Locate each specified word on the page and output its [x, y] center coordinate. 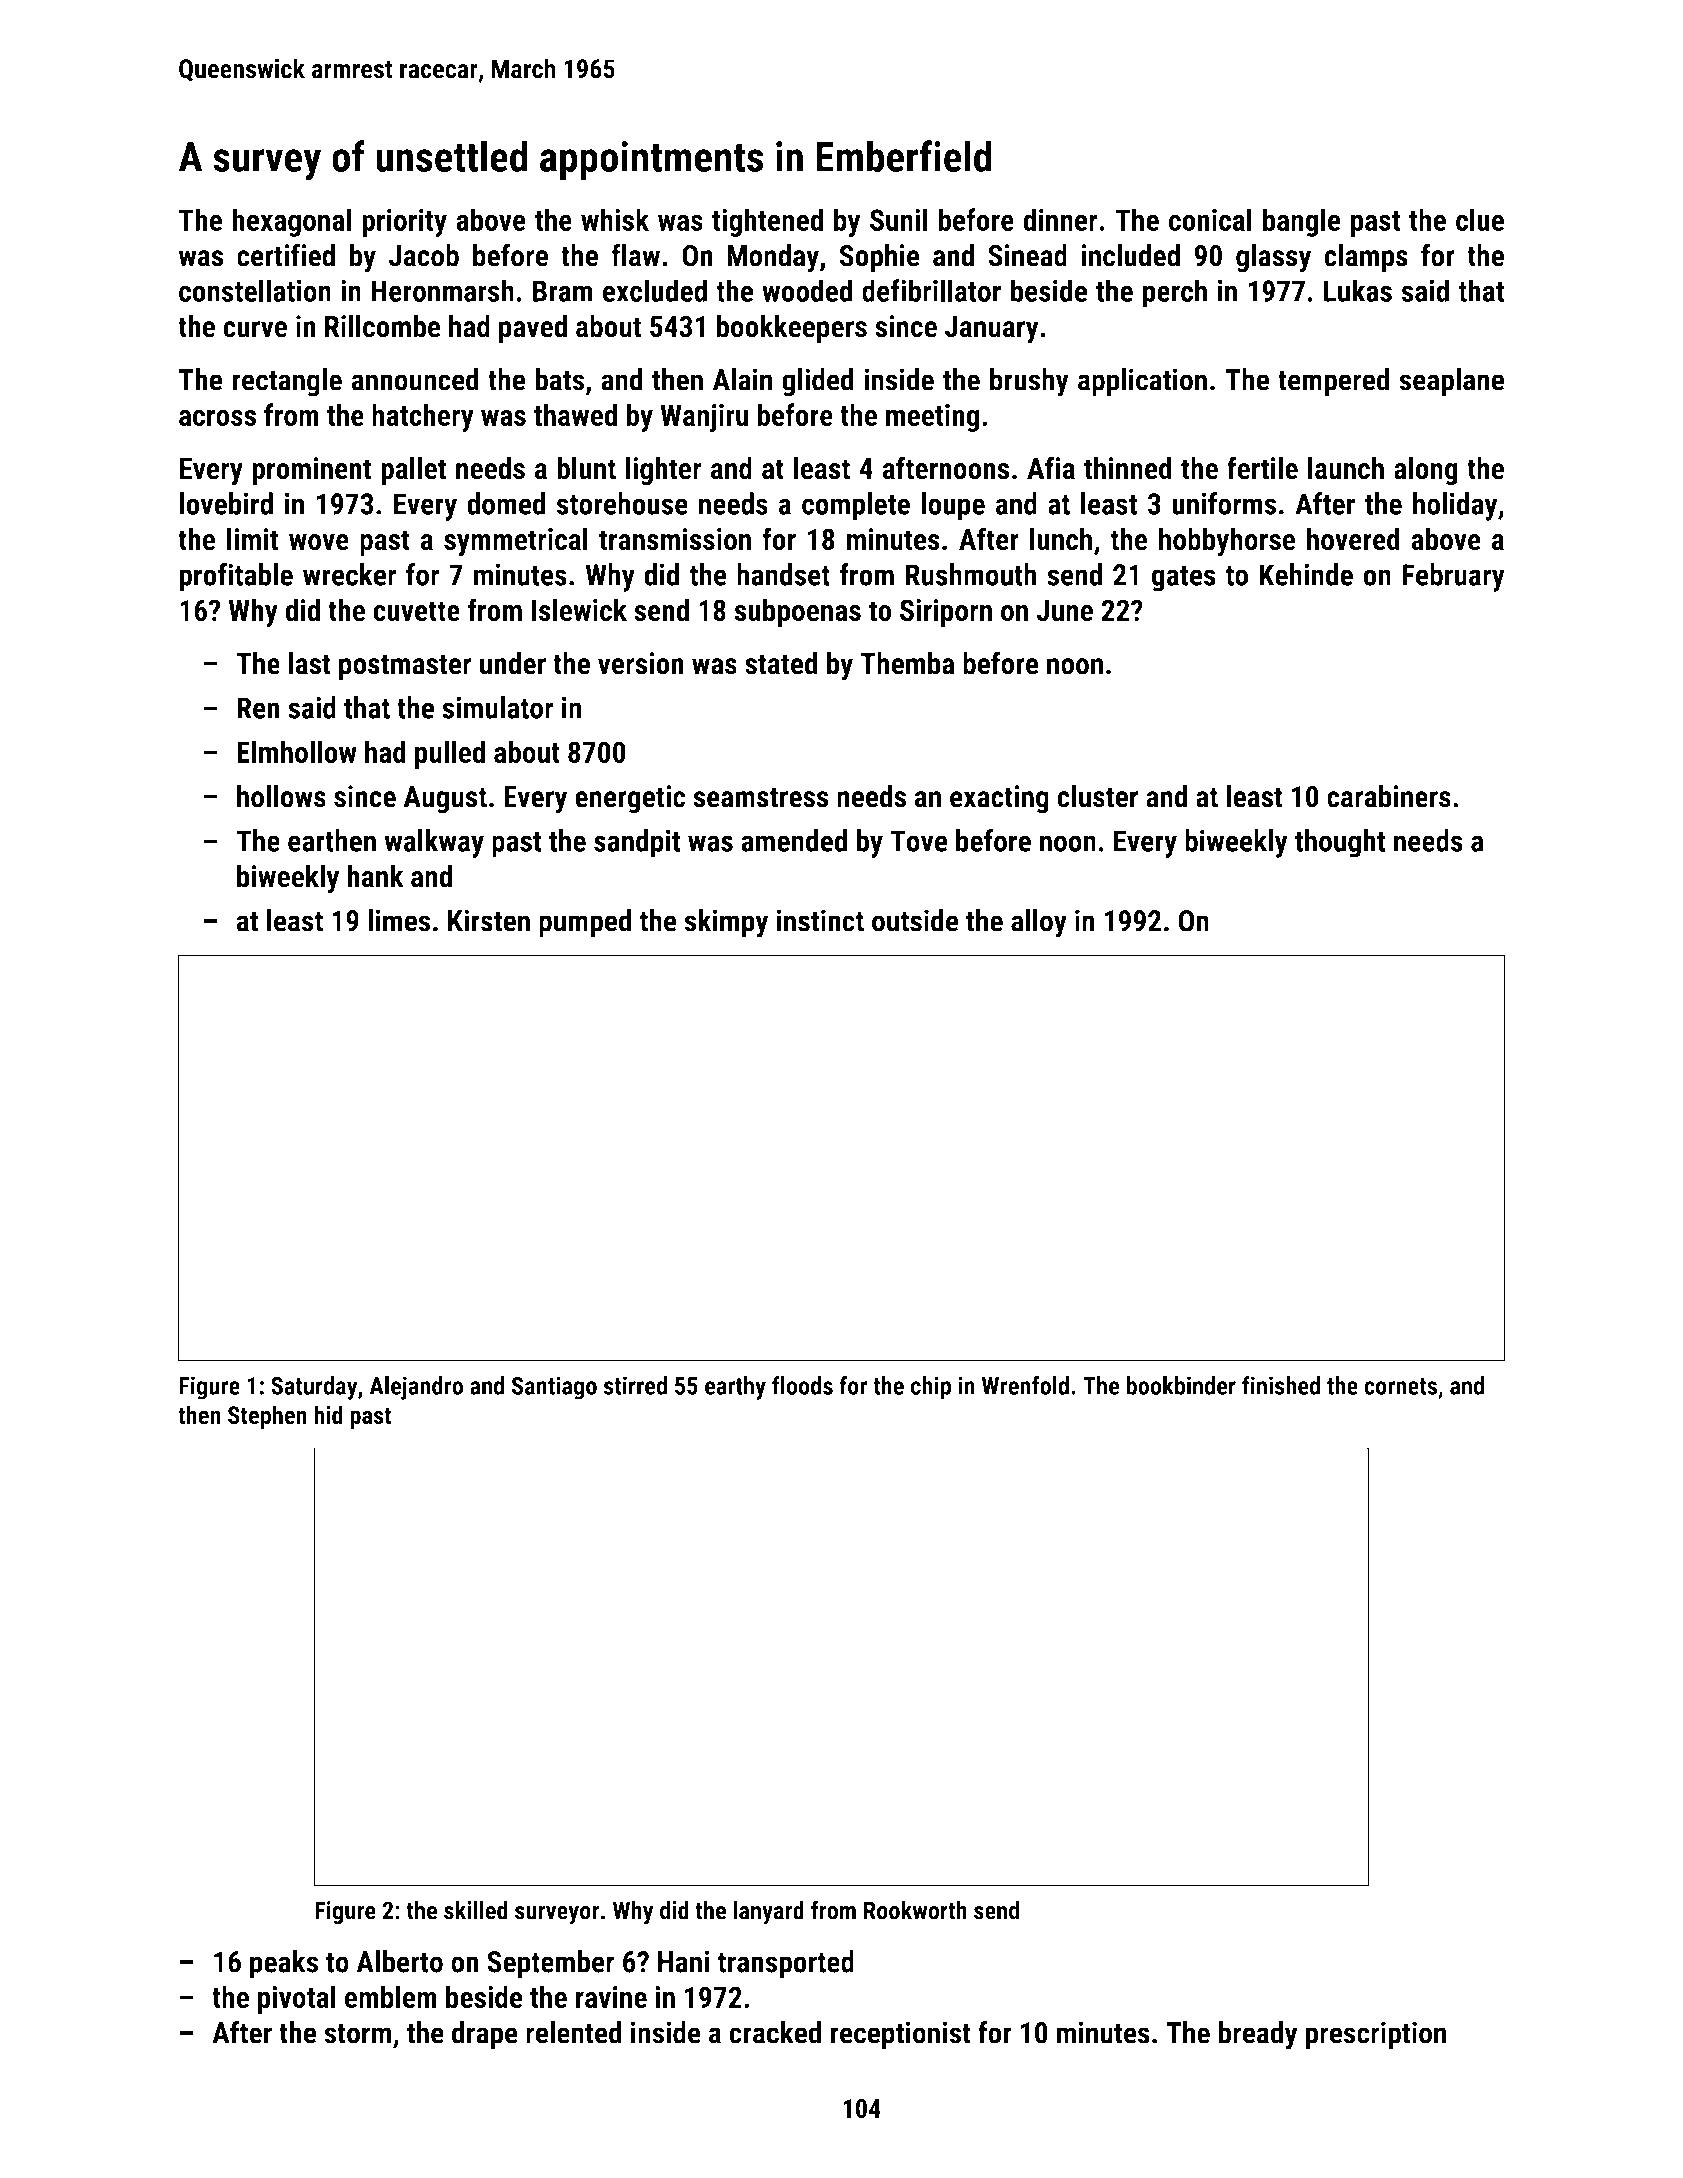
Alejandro [416, 1388]
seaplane [1451, 382]
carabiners [1389, 796]
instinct [820, 920]
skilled [476, 1910]
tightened [767, 222]
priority [404, 223]
